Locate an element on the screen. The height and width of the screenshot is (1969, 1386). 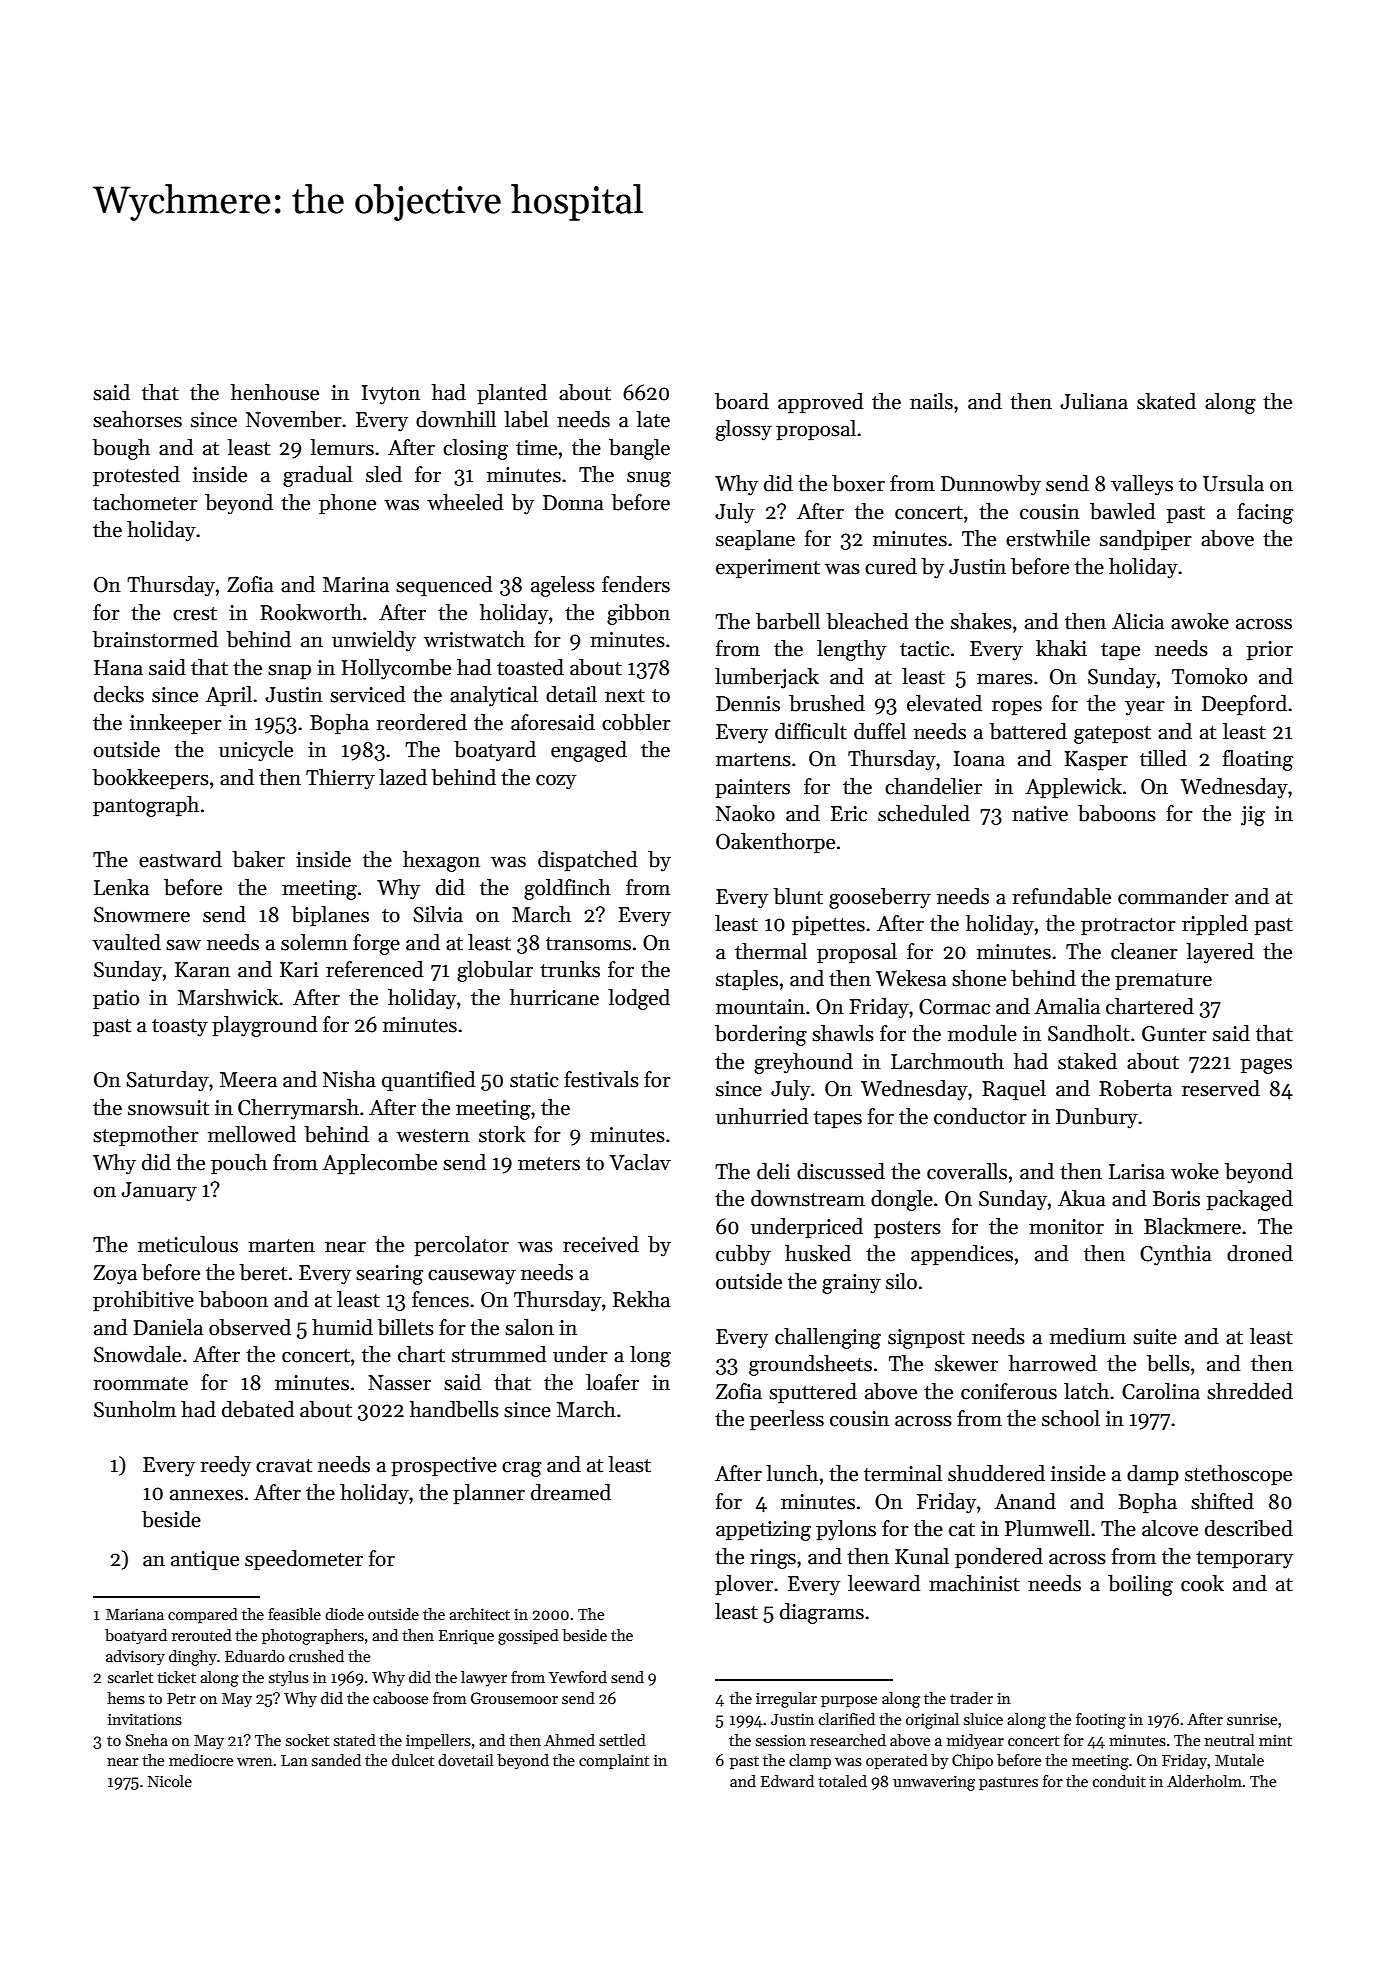
rippled is located at coordinates (1215, 925).
